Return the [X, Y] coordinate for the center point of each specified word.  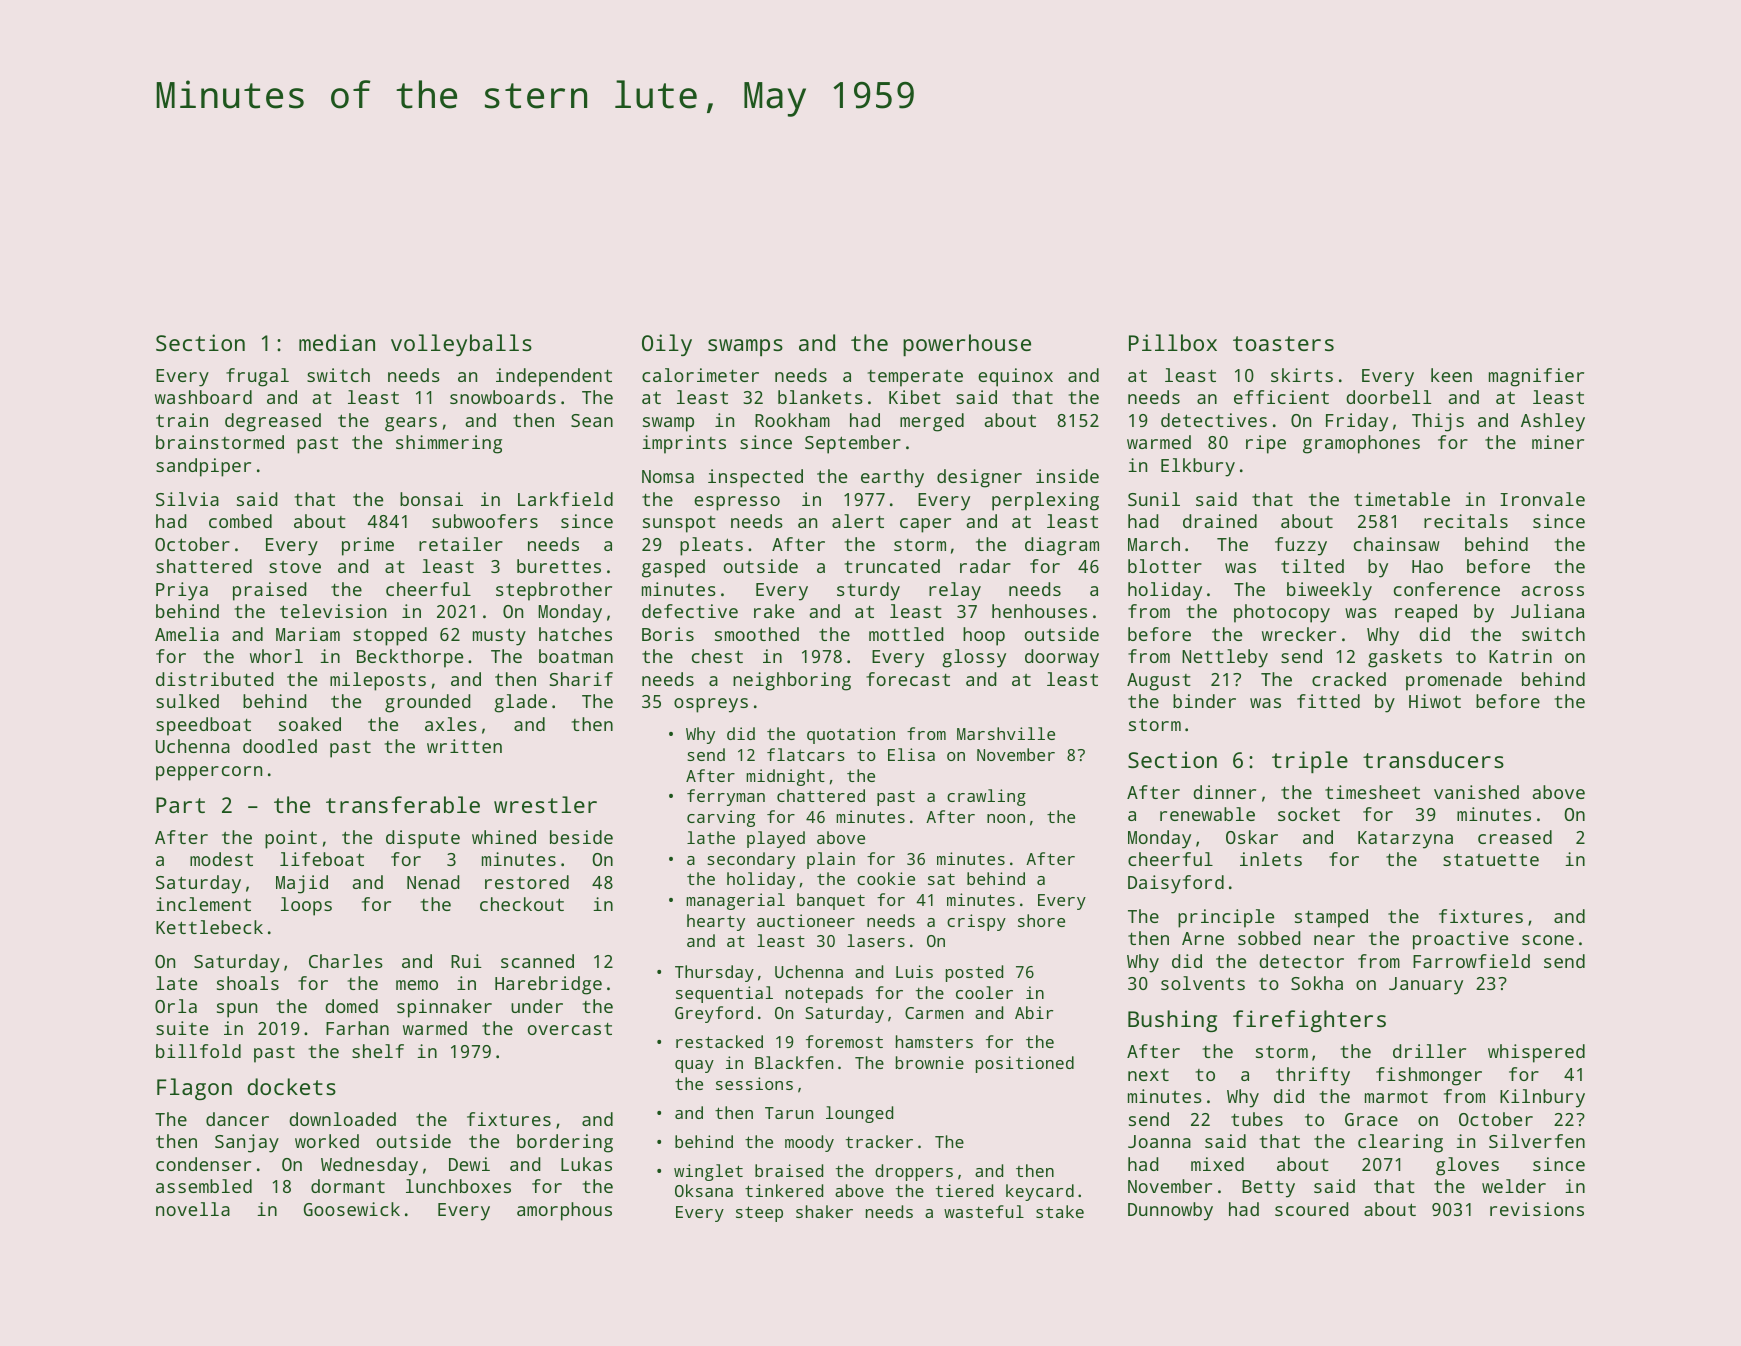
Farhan [357, 1028]
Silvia [187, 499]
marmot [1396, 1097]
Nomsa [668, 476]
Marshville [1006, 733]
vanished [1476, 792]
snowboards [503, 397]
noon [1006, 818]
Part [180, 805]
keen [1451, 375]
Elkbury [1198, 467]
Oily [667, 345]
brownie [930, 1062]
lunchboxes [458, 1186]
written [464, 746]
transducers [1433, 759]
